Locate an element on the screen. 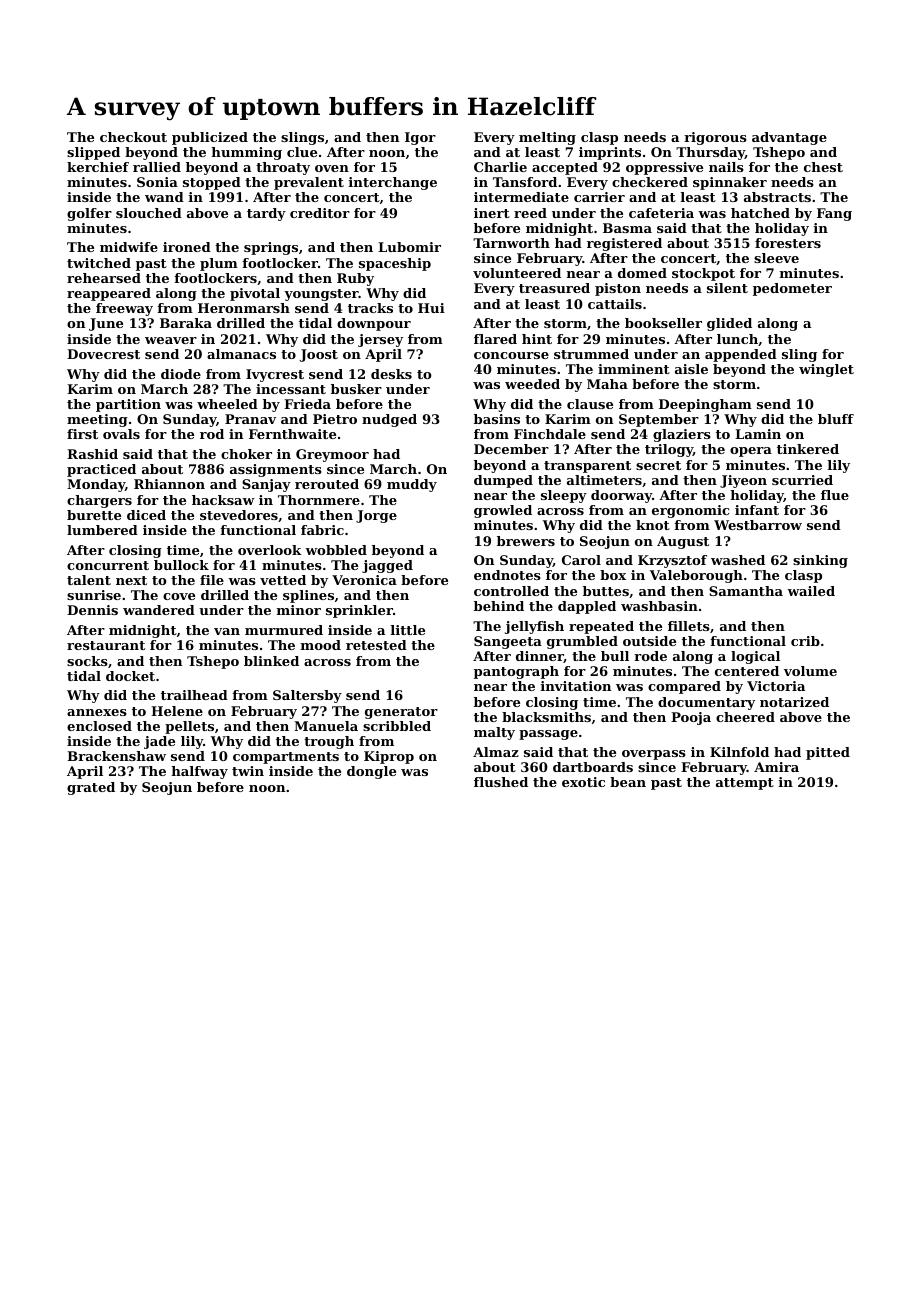 The image size is (924, 1308). twin is located at coordinates (248, 771).
